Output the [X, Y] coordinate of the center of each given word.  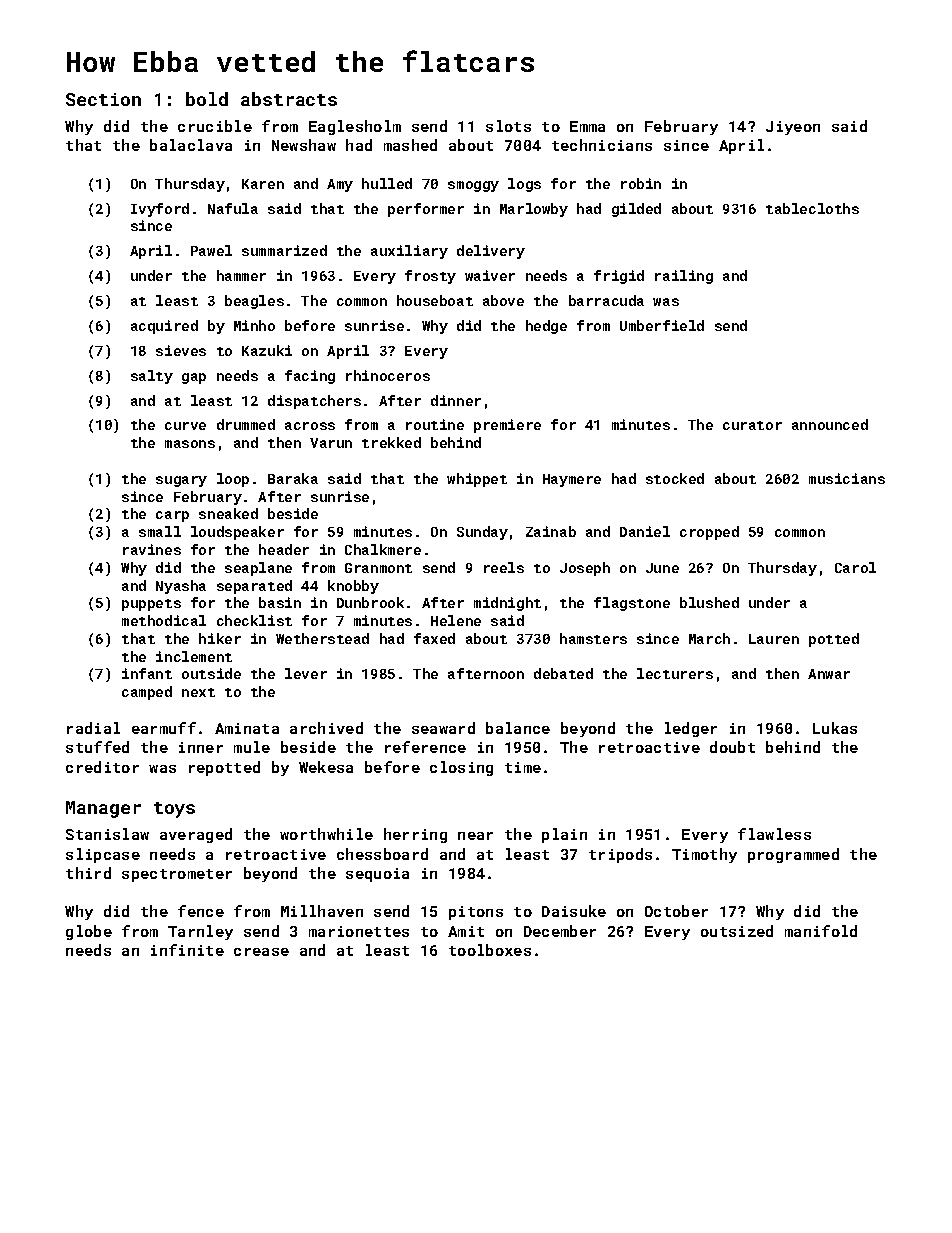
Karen [263, 184]
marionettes [359, 931]
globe [89, 932]
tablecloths [812, 208]
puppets [151, 605]
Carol [855, 567]
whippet [477, 480]
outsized [737, 931]
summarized [284, 250]
